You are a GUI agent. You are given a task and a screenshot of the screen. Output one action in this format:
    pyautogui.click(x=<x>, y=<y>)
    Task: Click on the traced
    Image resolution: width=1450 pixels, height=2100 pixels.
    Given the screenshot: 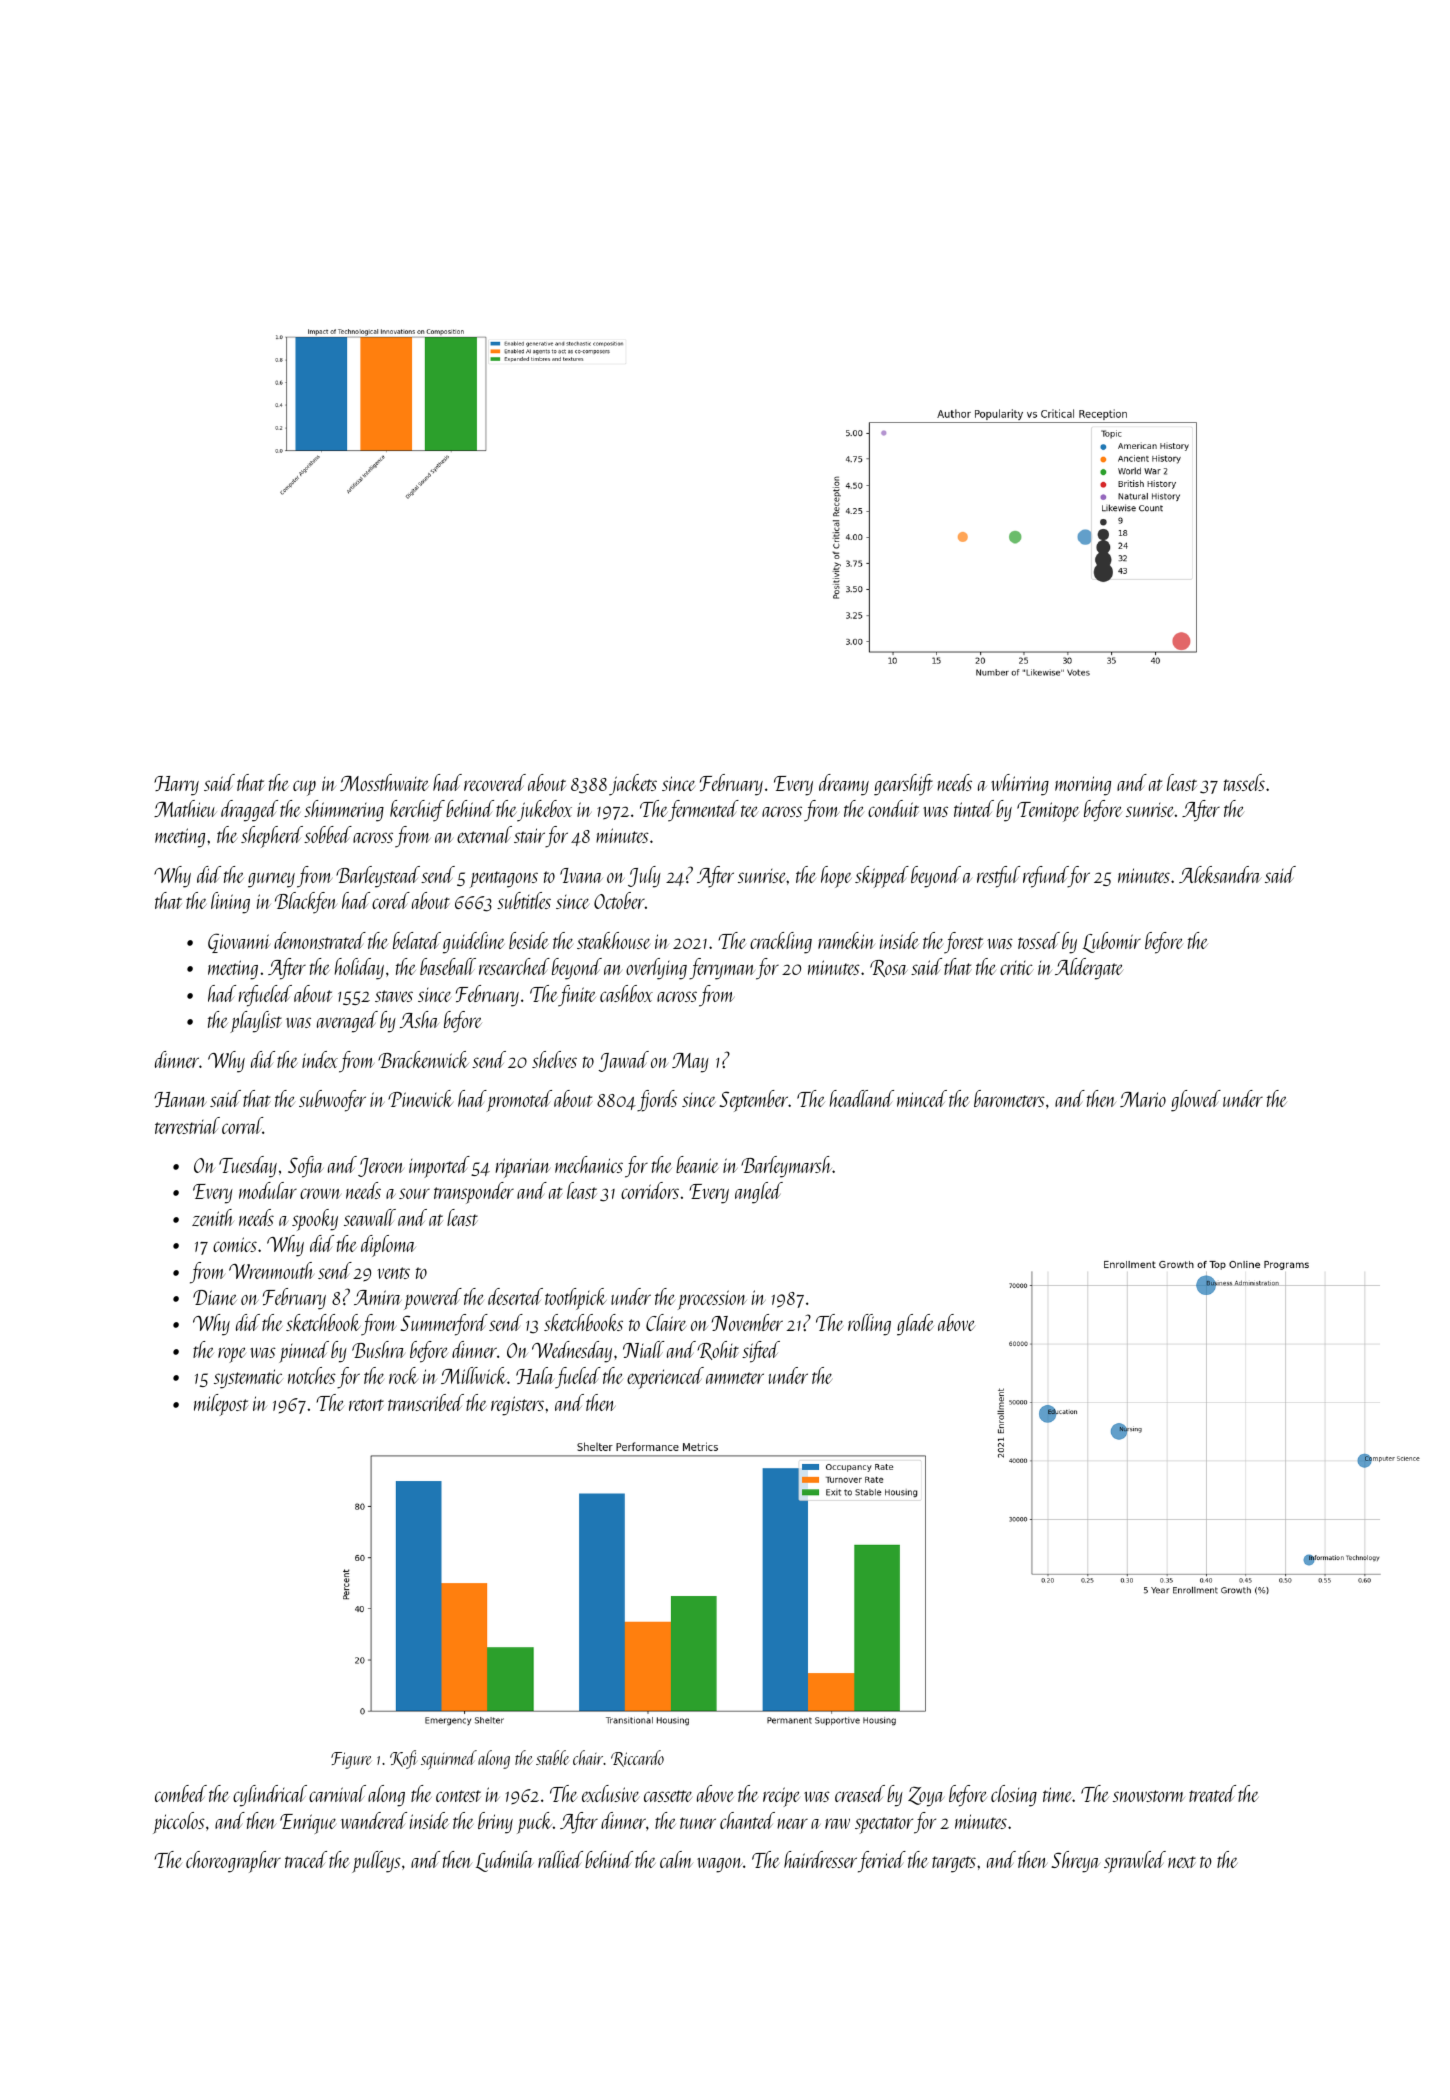 What is the action you would take?
    pyautogui.click(x=306, y=1859)
